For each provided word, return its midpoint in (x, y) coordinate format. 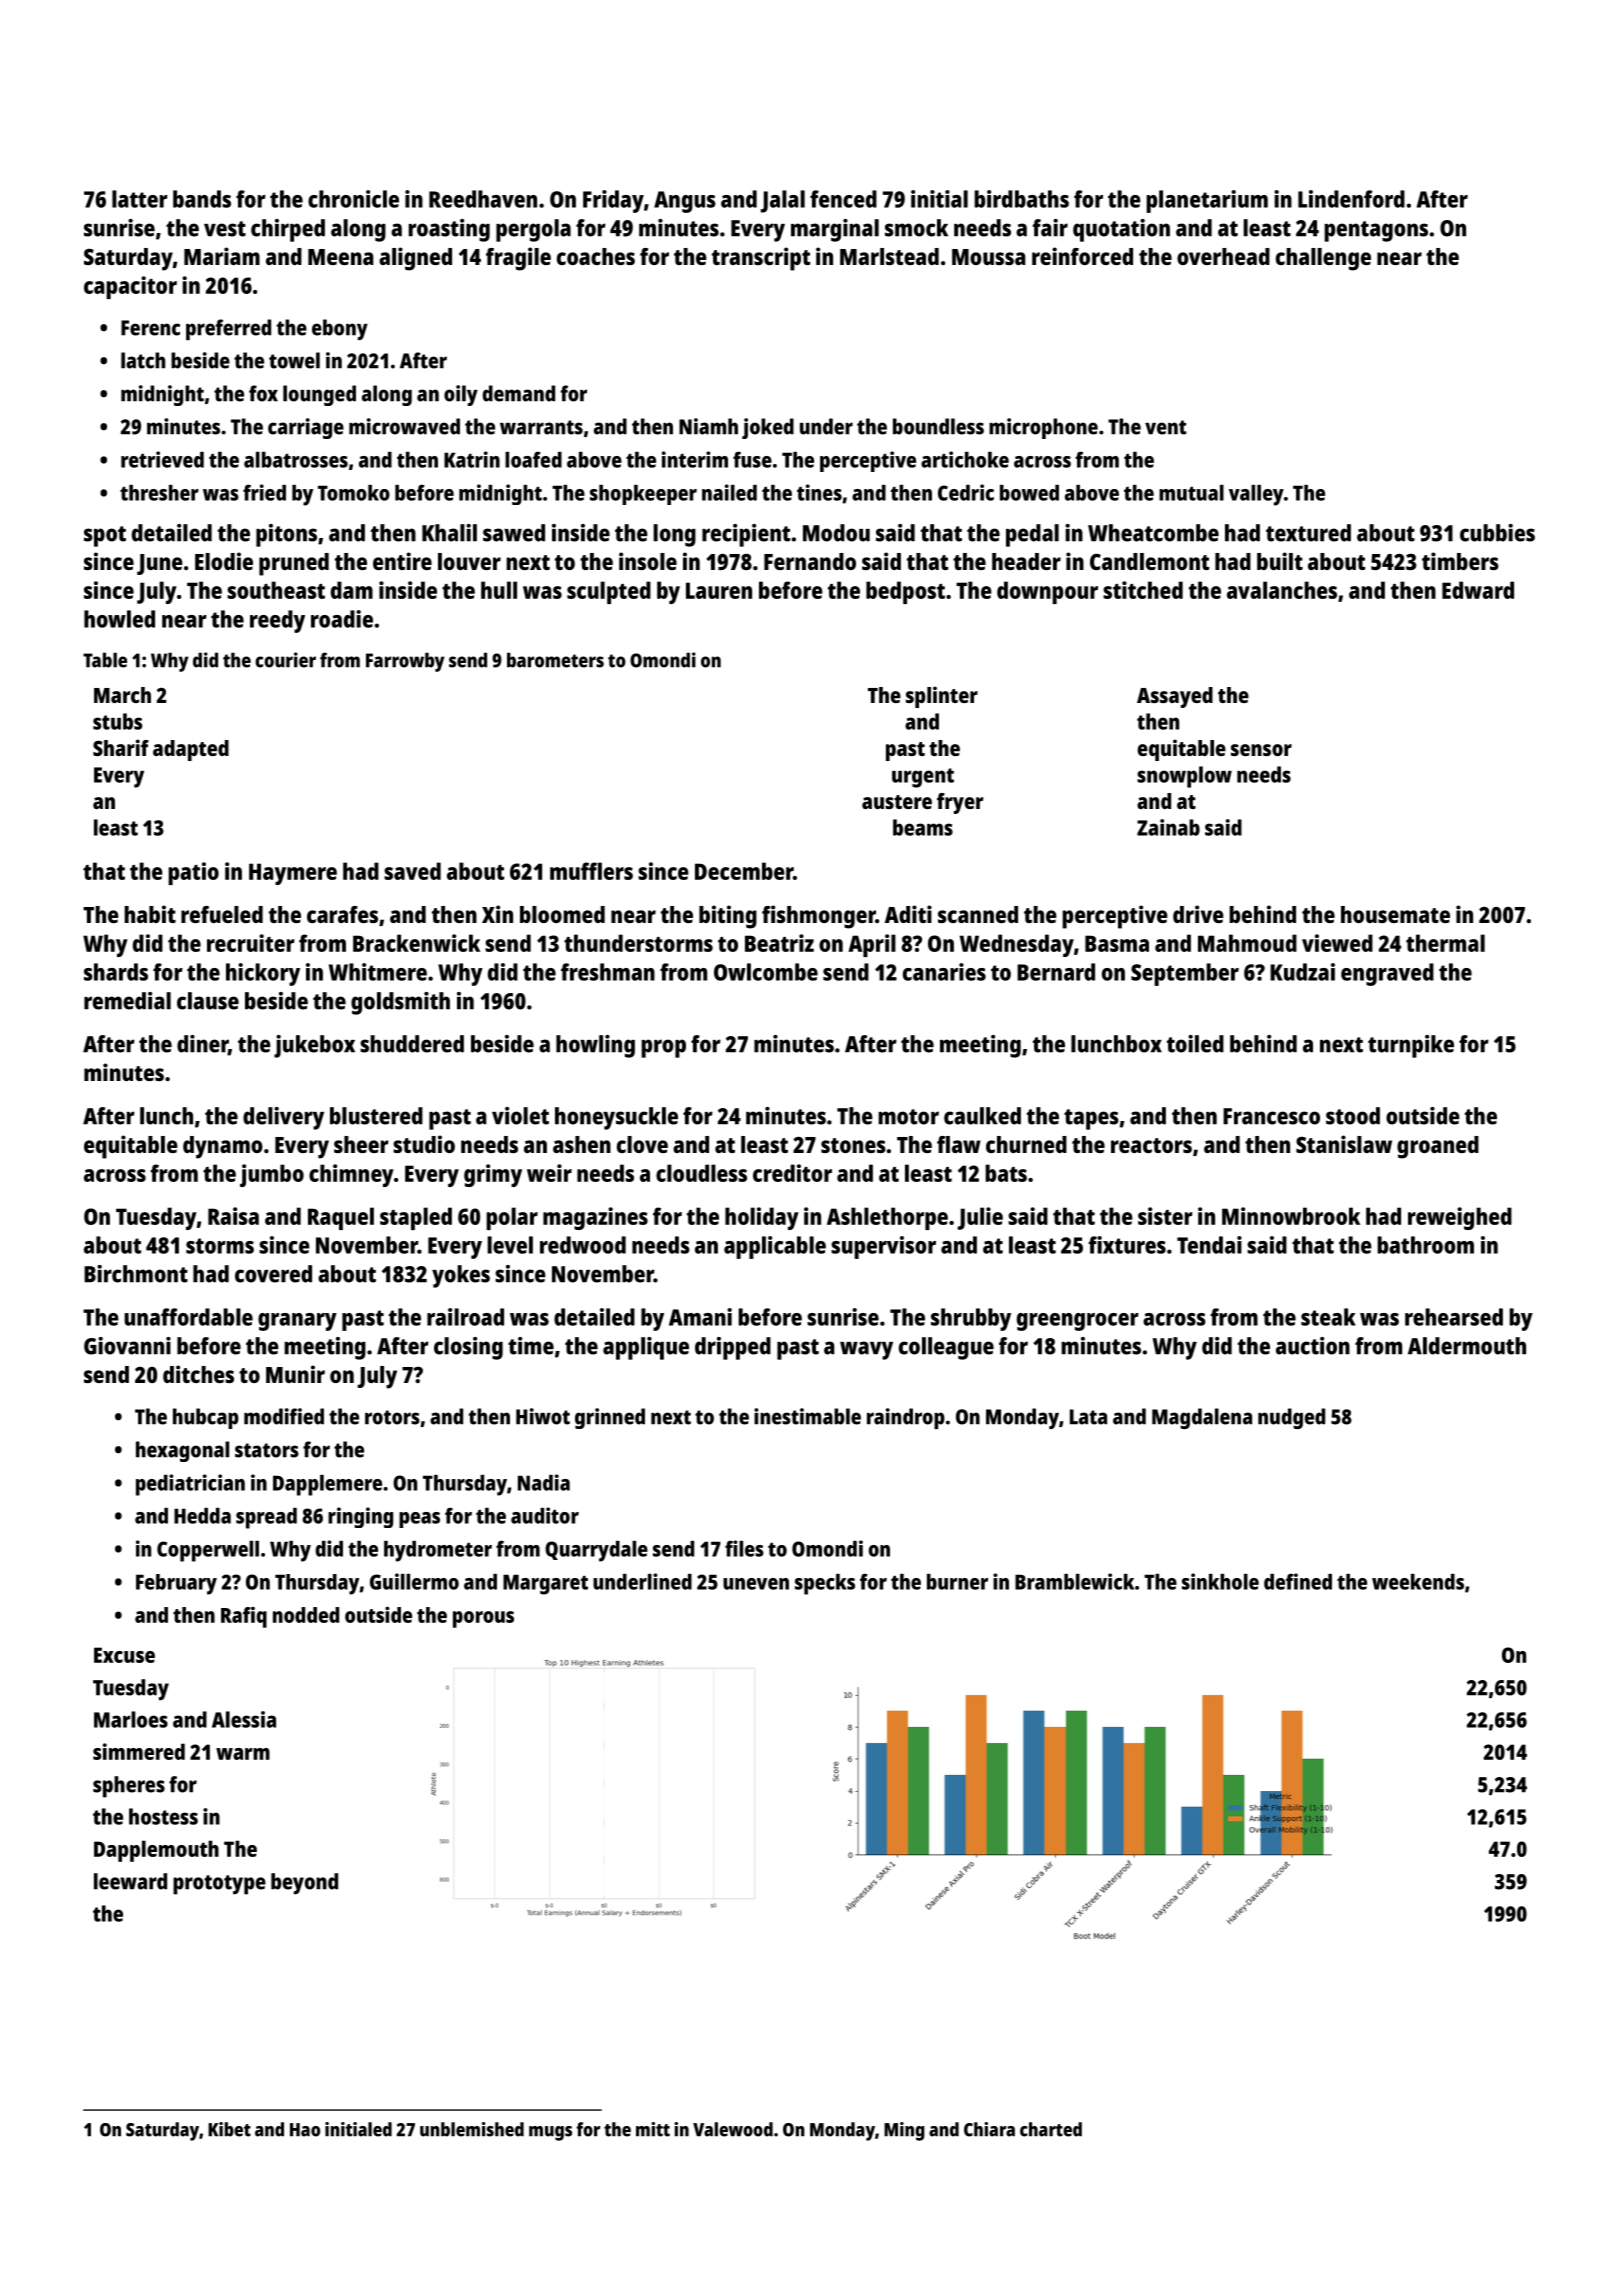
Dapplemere (327, 1485)
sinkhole (1220, 1581)
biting (728, 917)
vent (1166, 427)
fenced (843, 199)
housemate (1395, 914)
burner (957, 1582)
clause (208, 1001)
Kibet (229, 2129)
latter (140, 199)
